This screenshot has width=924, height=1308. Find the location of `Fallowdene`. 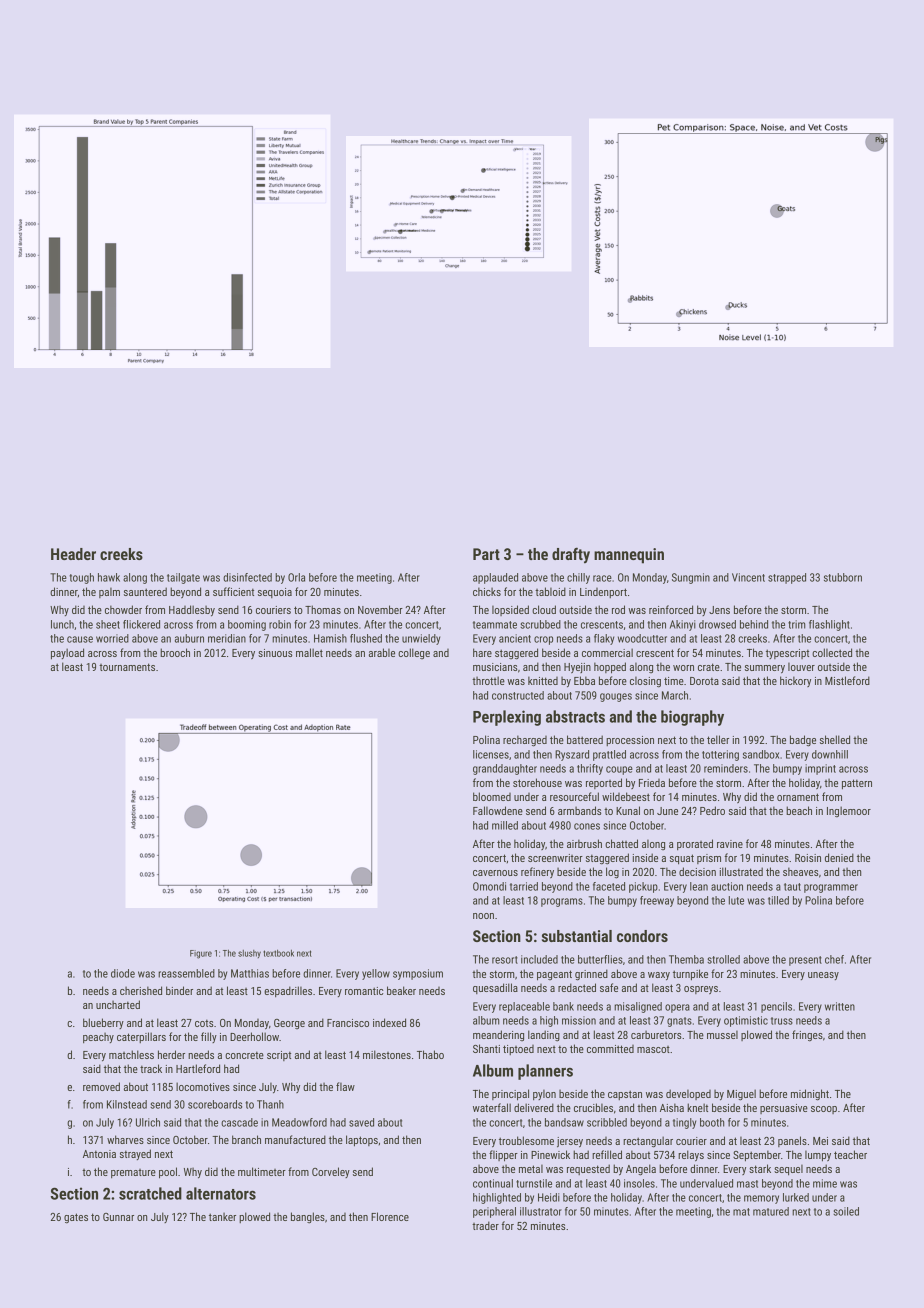

Fallowdene is located at coordinates (498, 810).
